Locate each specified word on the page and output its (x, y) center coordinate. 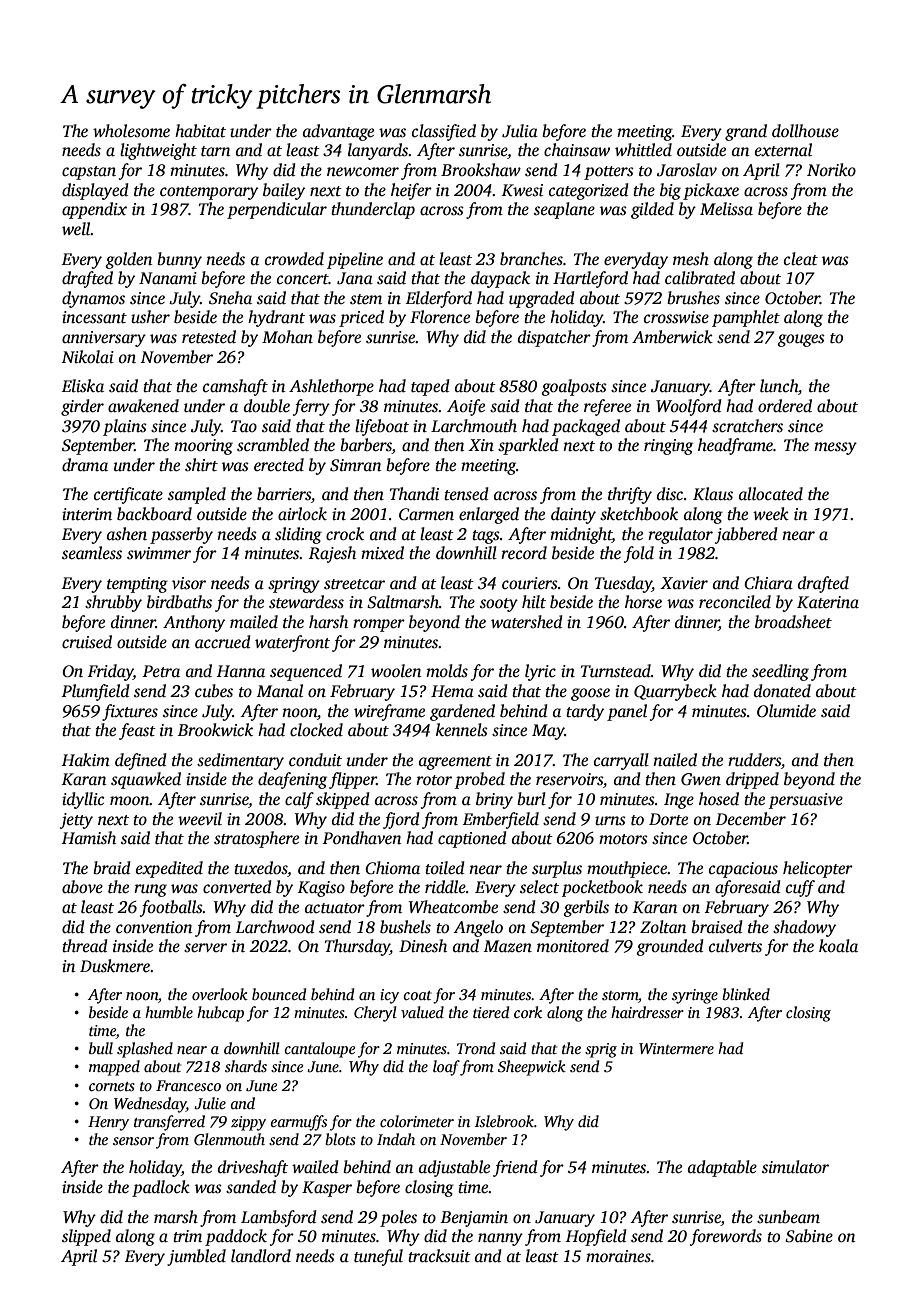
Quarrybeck (675, 692)
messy (835, 448)
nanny (500, 1239)
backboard (154, 514)
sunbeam (788, 1217)
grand (746, 132)
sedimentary (240, 761)
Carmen (426, 514)
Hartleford (590, 279)
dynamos (93, 299)
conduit (315, 760)
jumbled (196, 1257)
